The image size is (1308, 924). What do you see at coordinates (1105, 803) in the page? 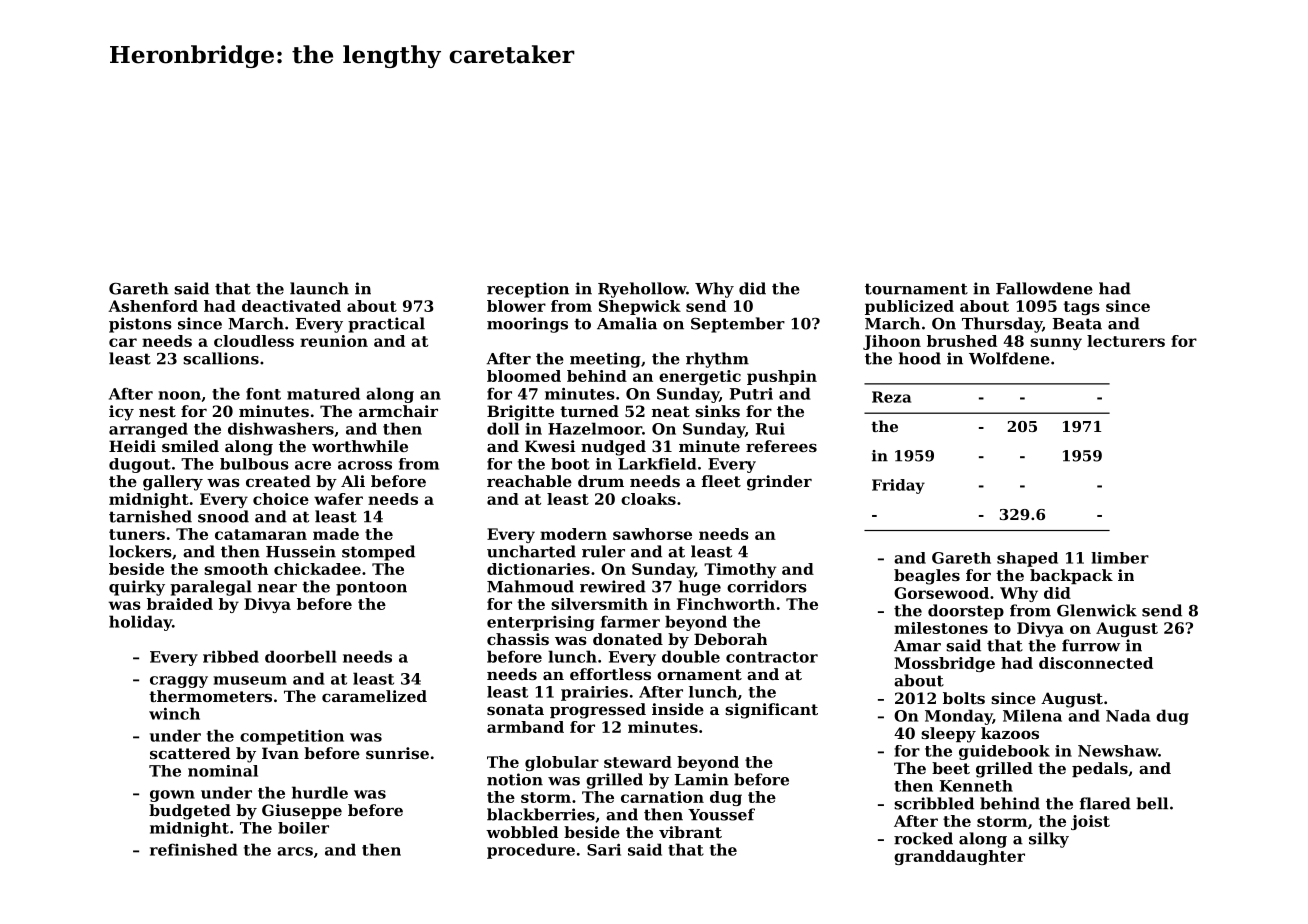
I see `flared` at bounding box center [1105, 803].
